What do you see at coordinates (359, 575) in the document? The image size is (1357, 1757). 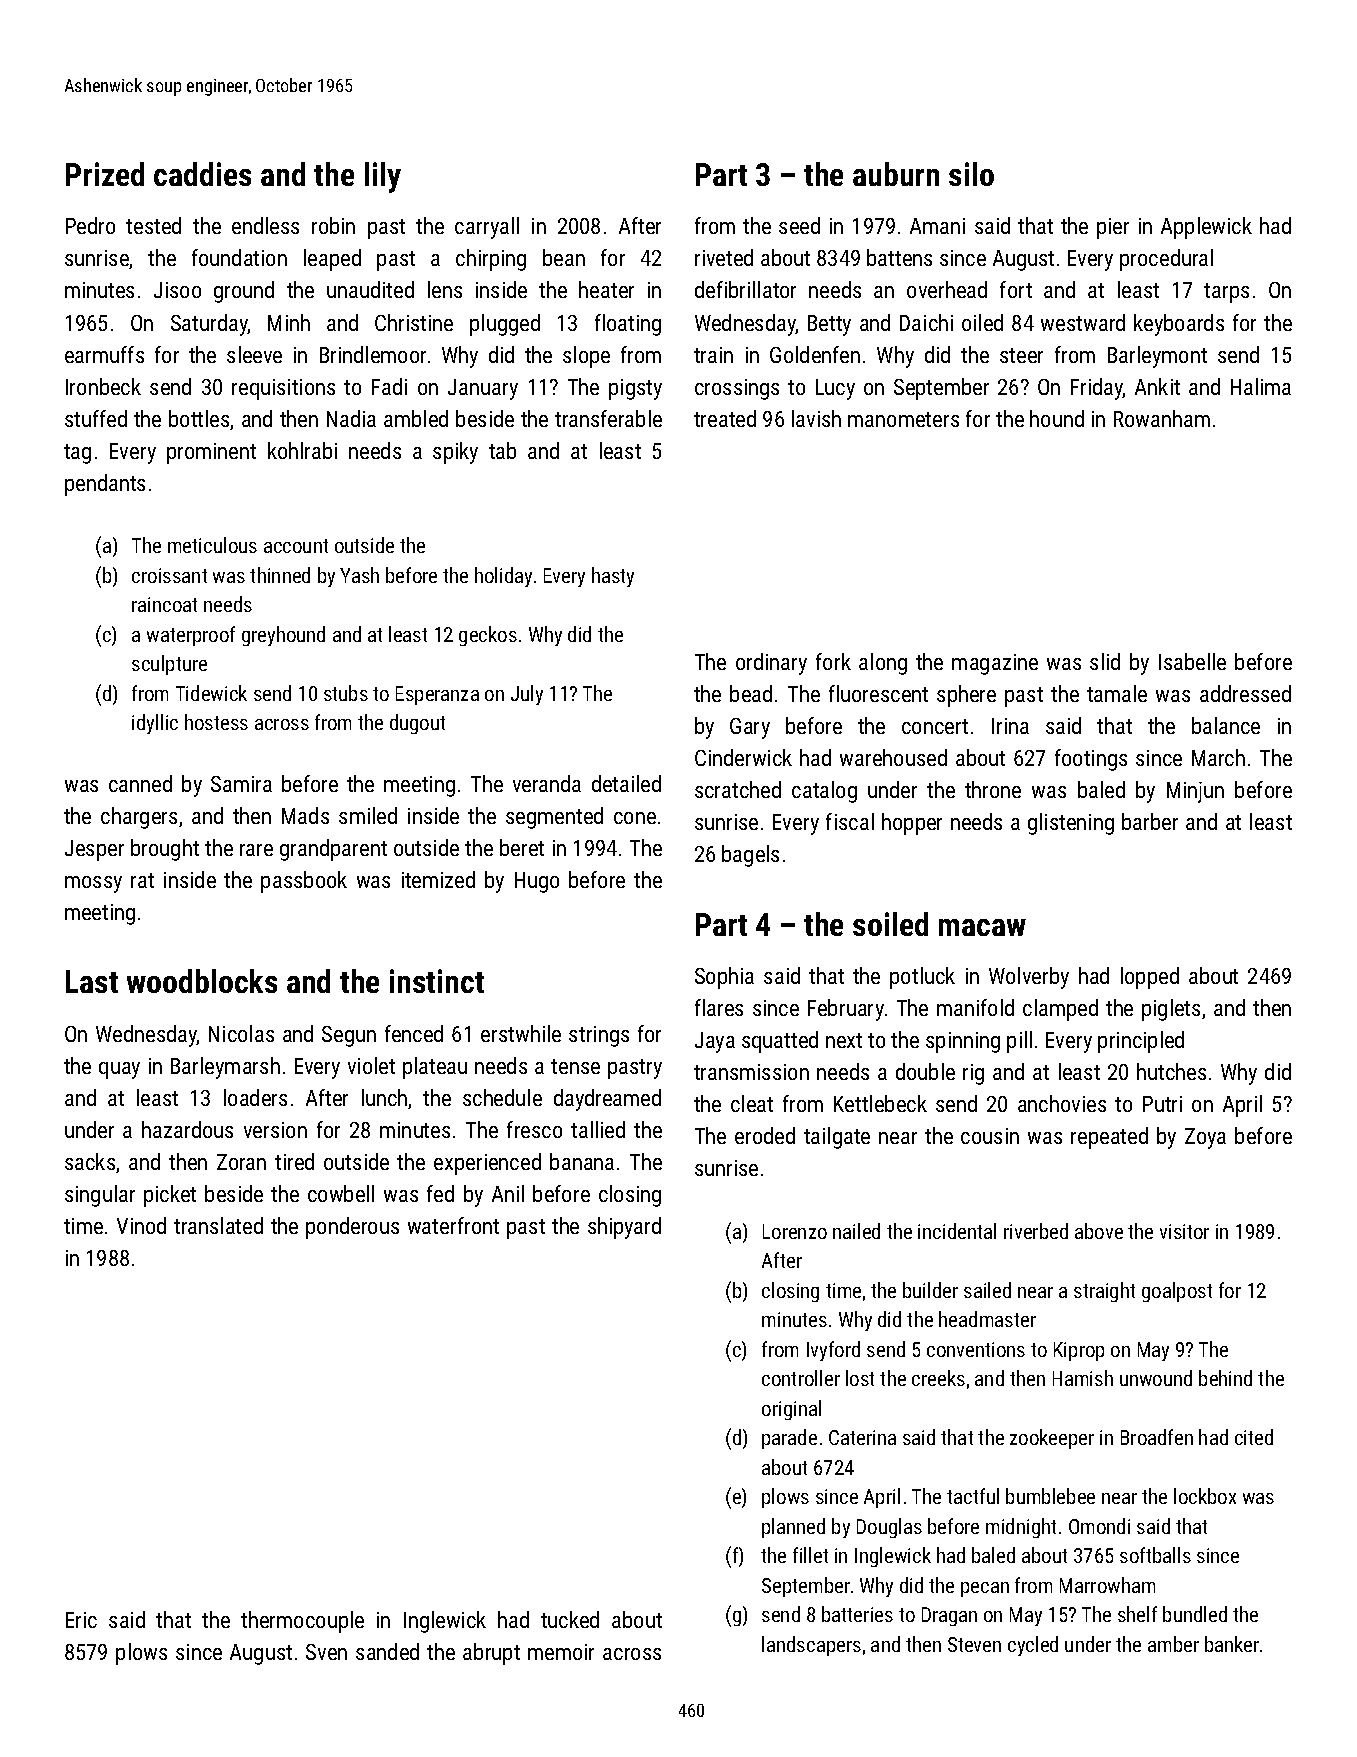 I see `Yash` at bounding box center [359, 575].
